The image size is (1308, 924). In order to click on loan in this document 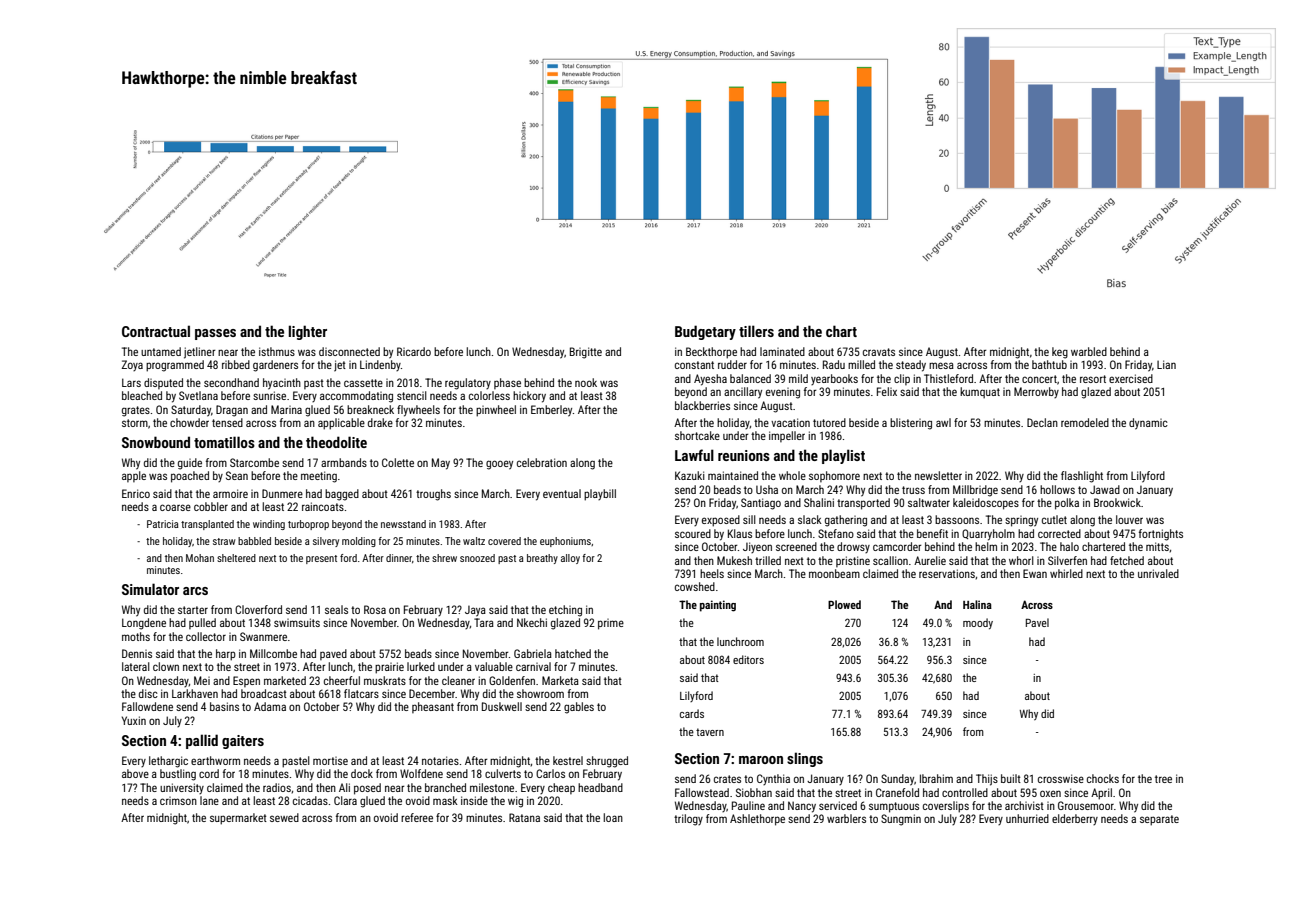, I will do `click(613, 817)`.
